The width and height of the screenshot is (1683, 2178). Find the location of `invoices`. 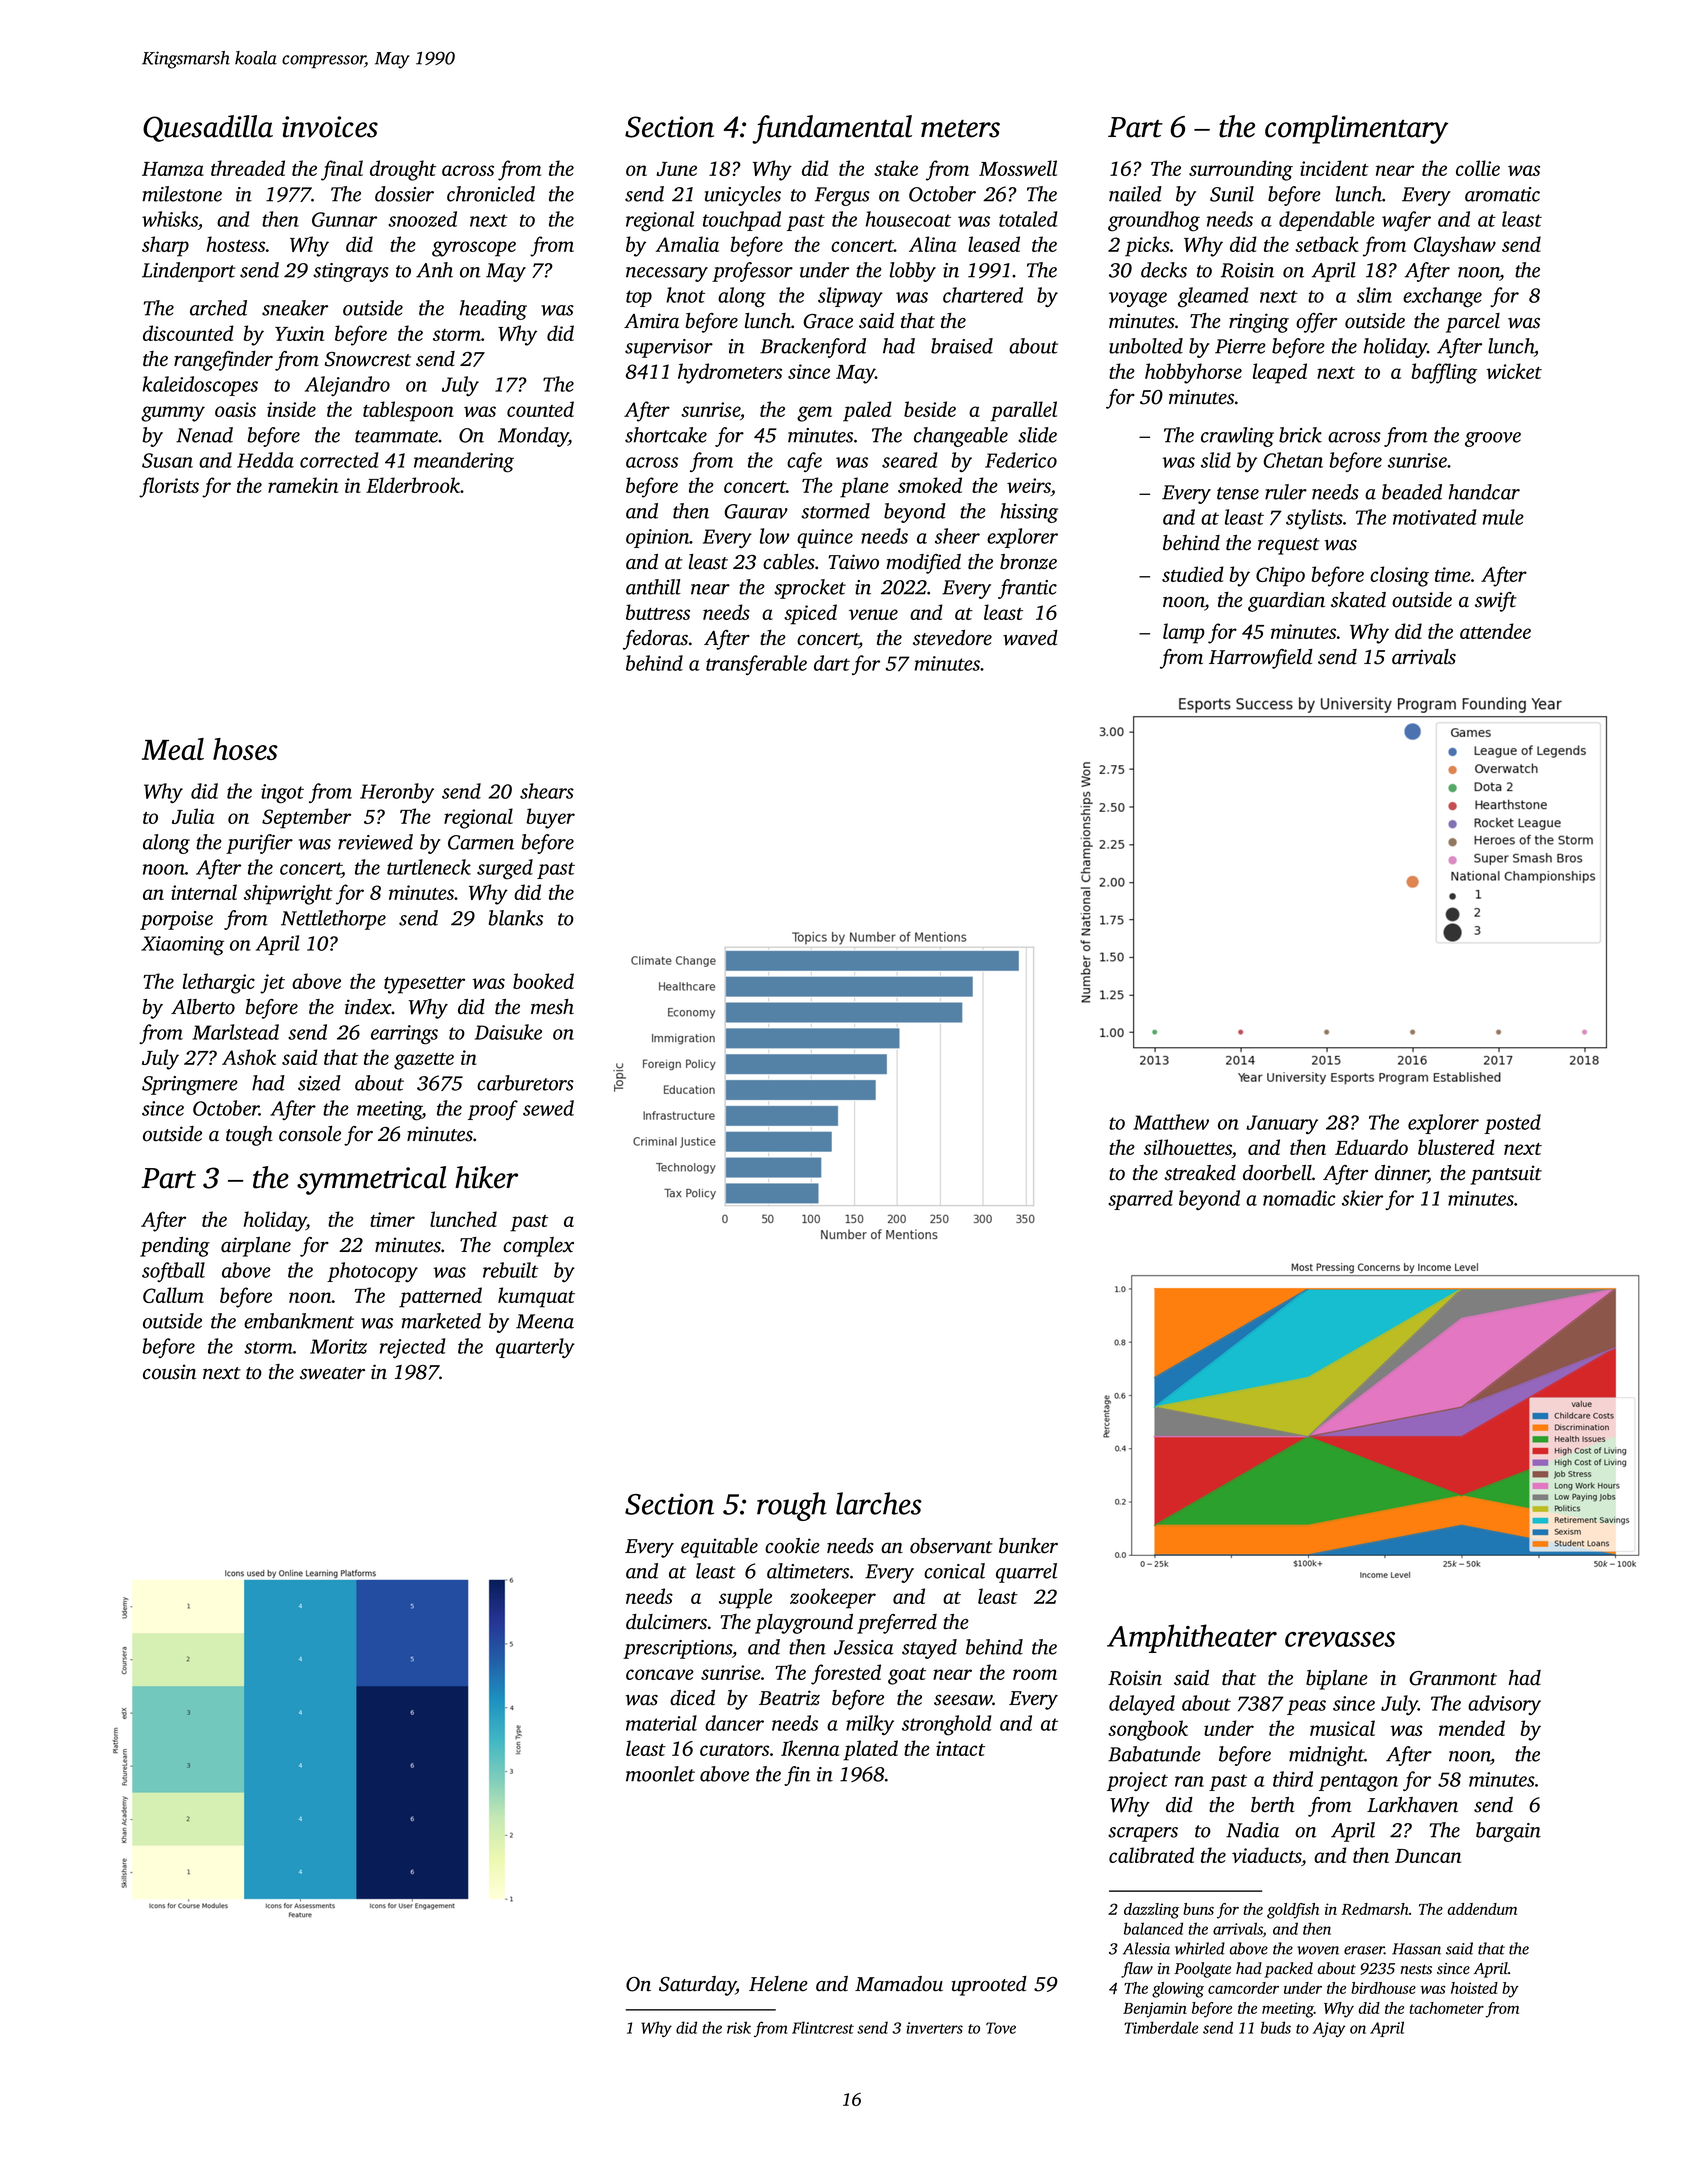

invoices is located at coordinates (330, 127).
